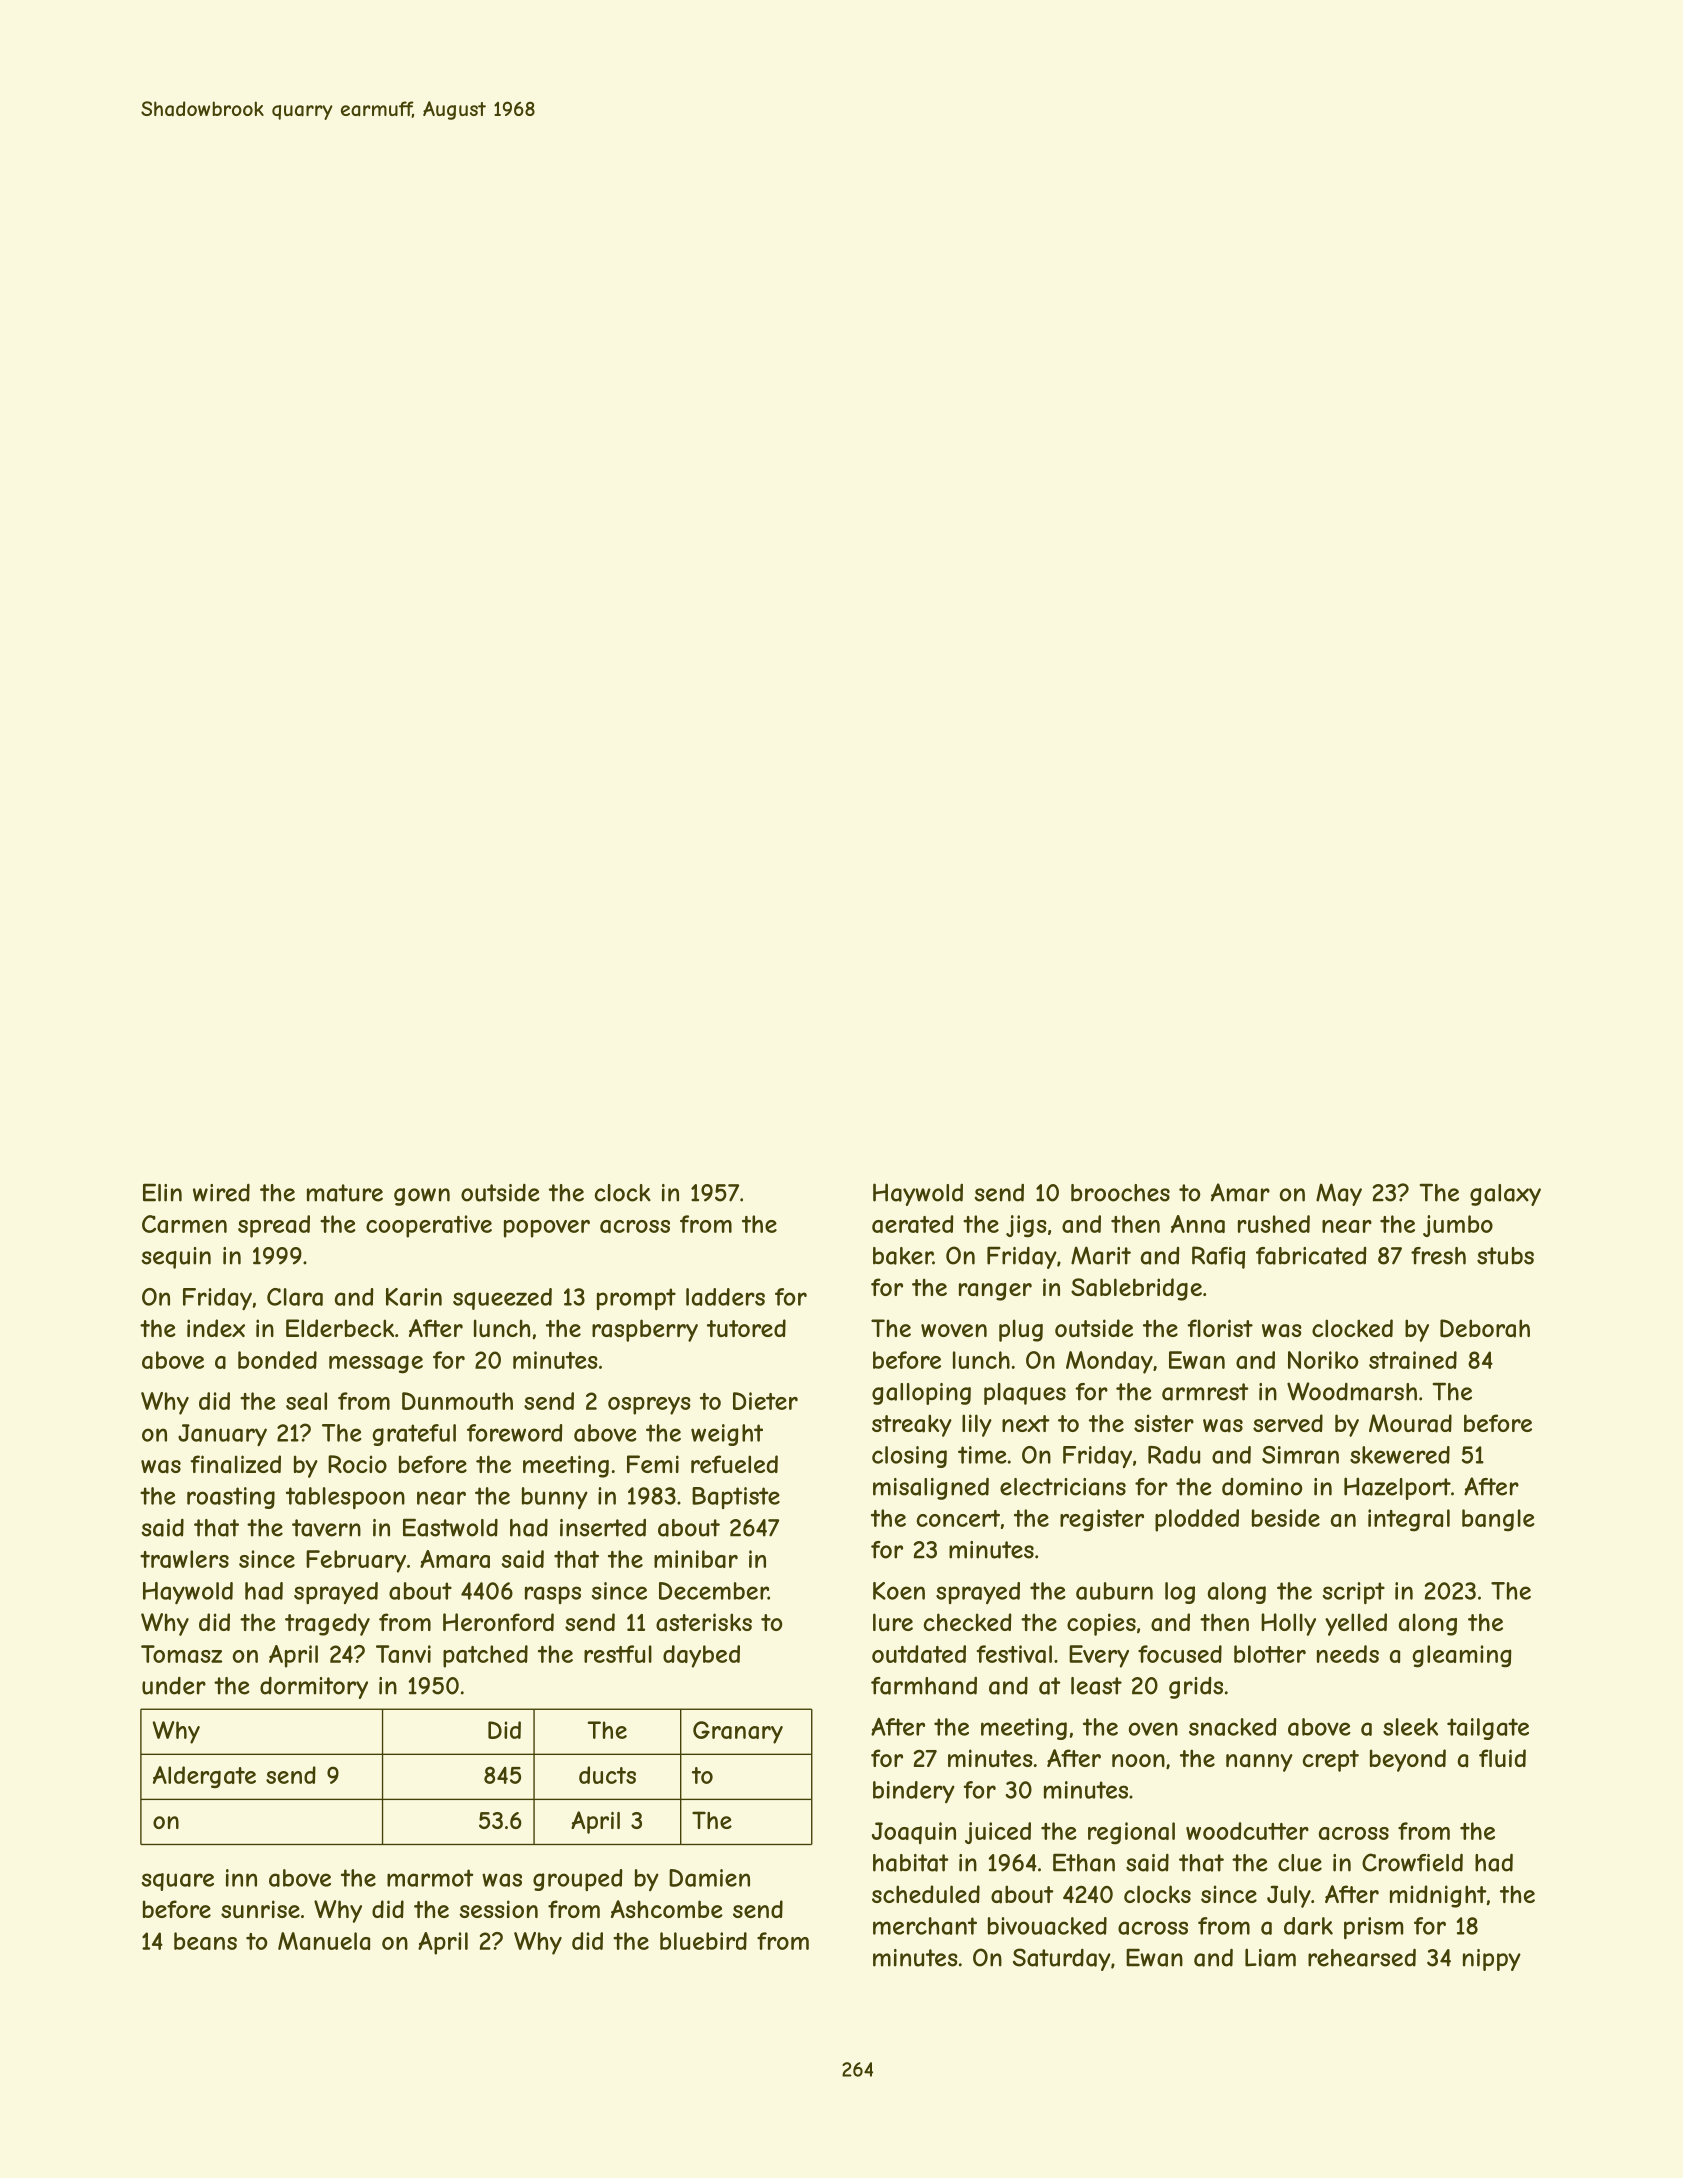 This screenshot has width=1683, height=2178. Describe the element at coordinates (995, 1292) in the screenshot. I see `ranger` at that location.
